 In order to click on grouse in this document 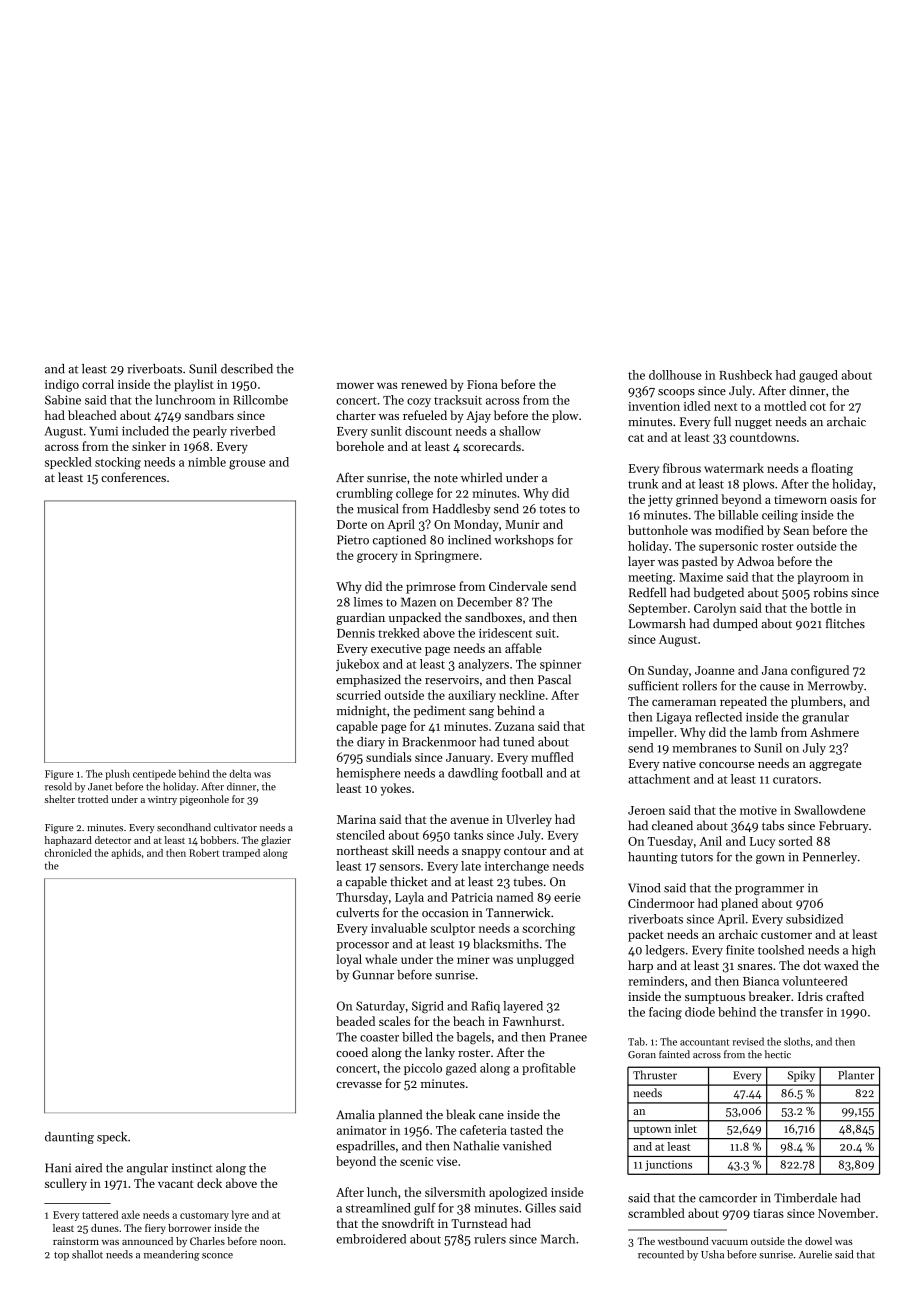, I will do `click(247, 465)`.
